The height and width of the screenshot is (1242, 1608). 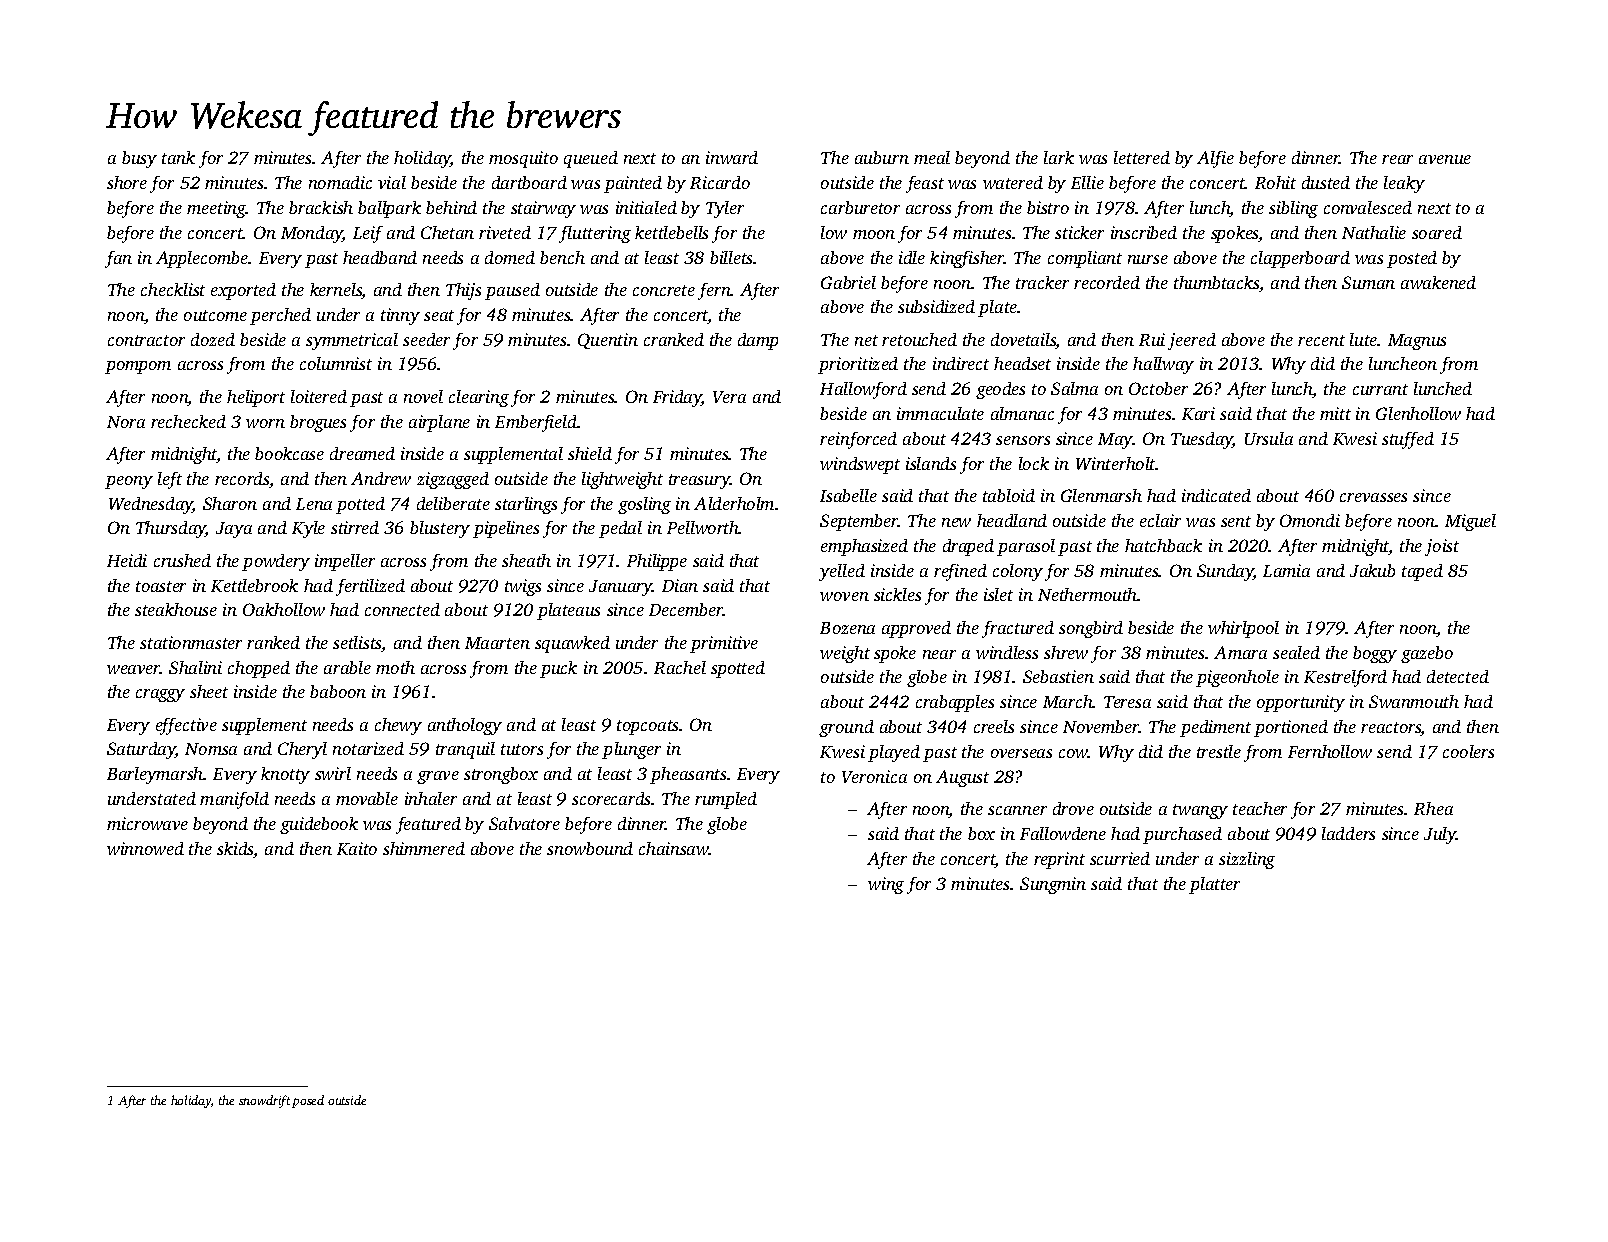 I want to click on Veronica, so click(x=874, y=776).
